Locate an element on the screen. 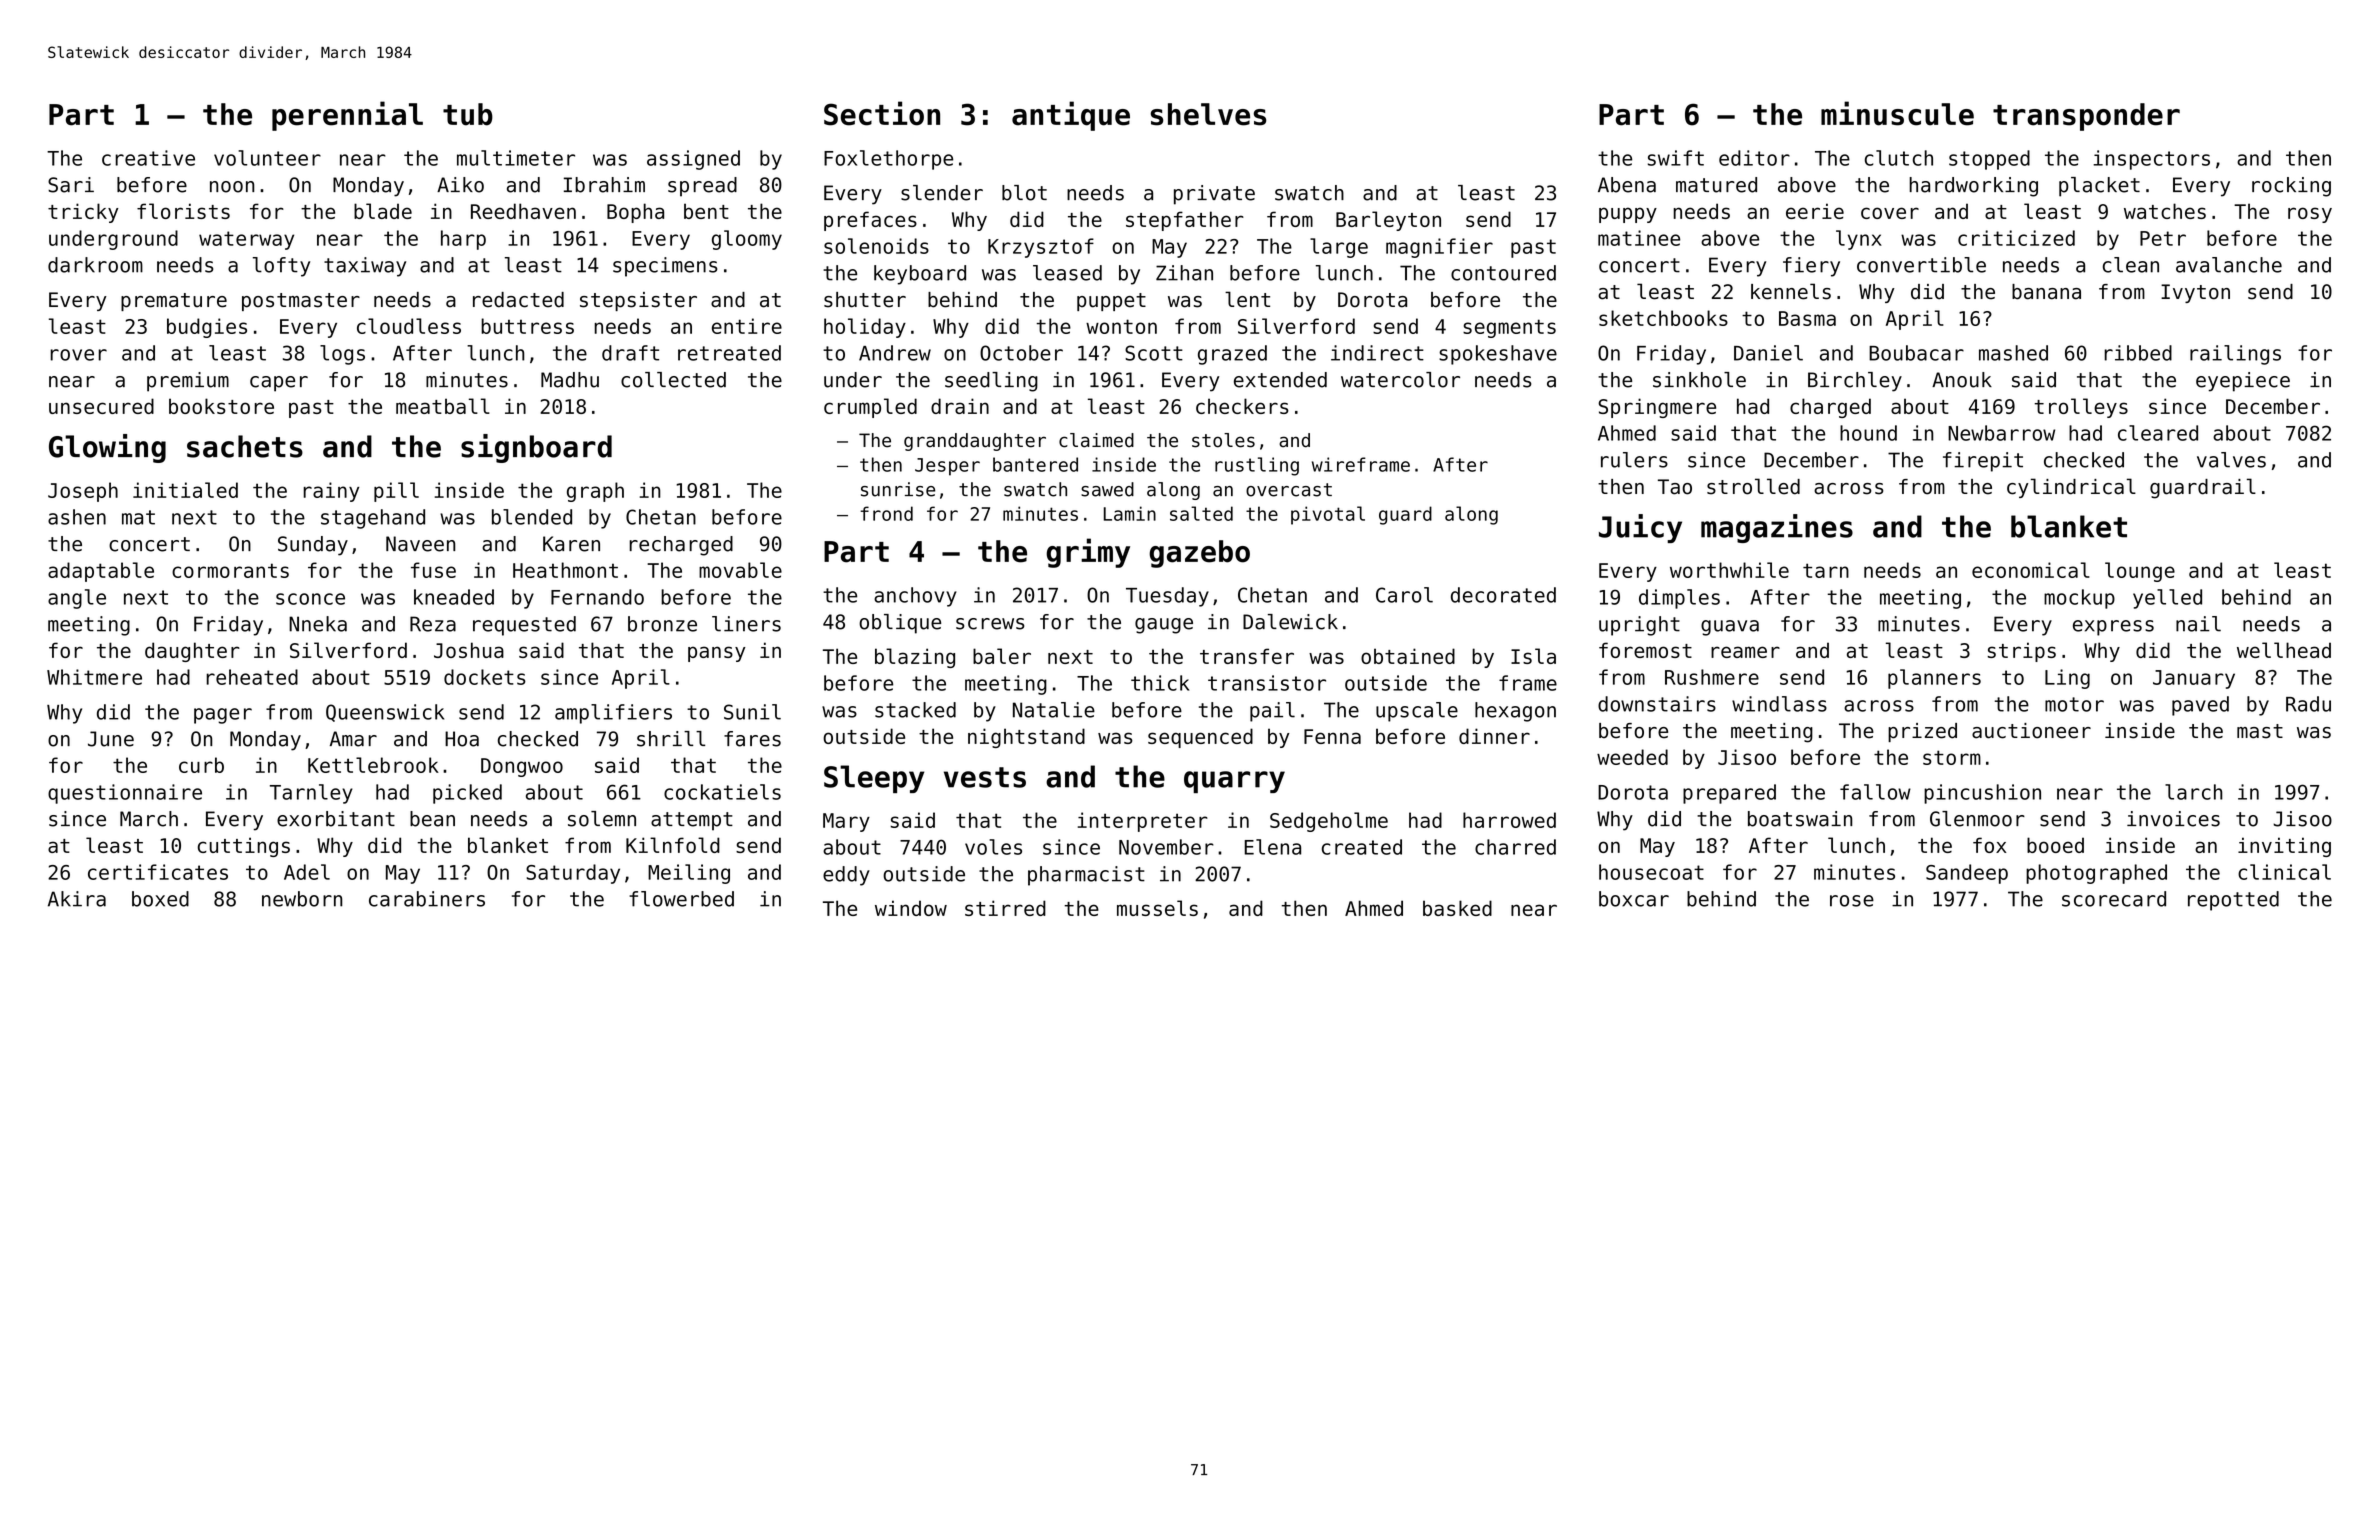 Image resolution: width=2380 pixels, height=1540 pixels. carabiners is located at coordinates (427, 899).
